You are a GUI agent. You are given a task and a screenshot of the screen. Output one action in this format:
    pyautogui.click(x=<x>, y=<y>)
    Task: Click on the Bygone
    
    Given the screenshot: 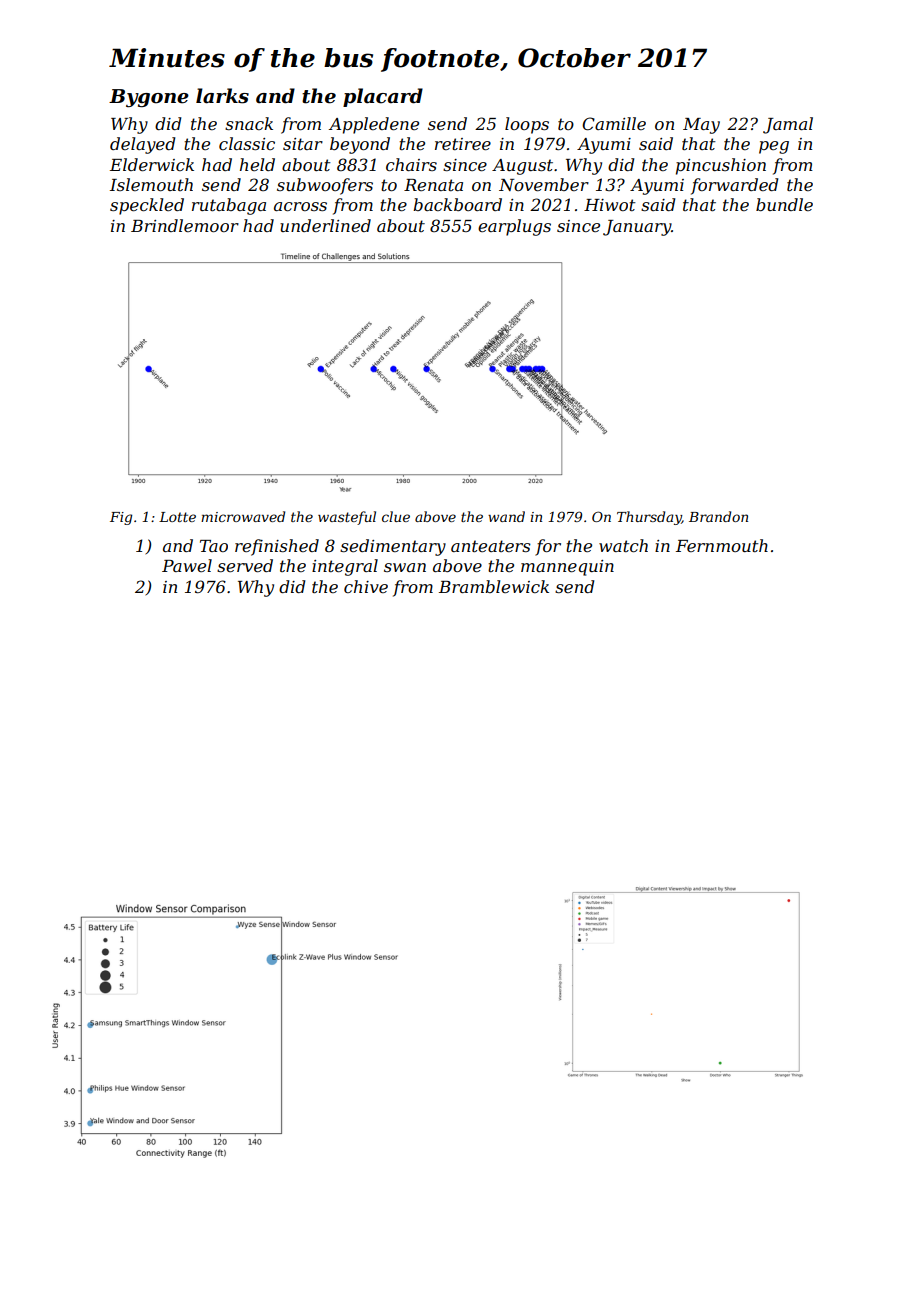 What is the action you would take?
    pyautogui.click(x=149, y=98)
